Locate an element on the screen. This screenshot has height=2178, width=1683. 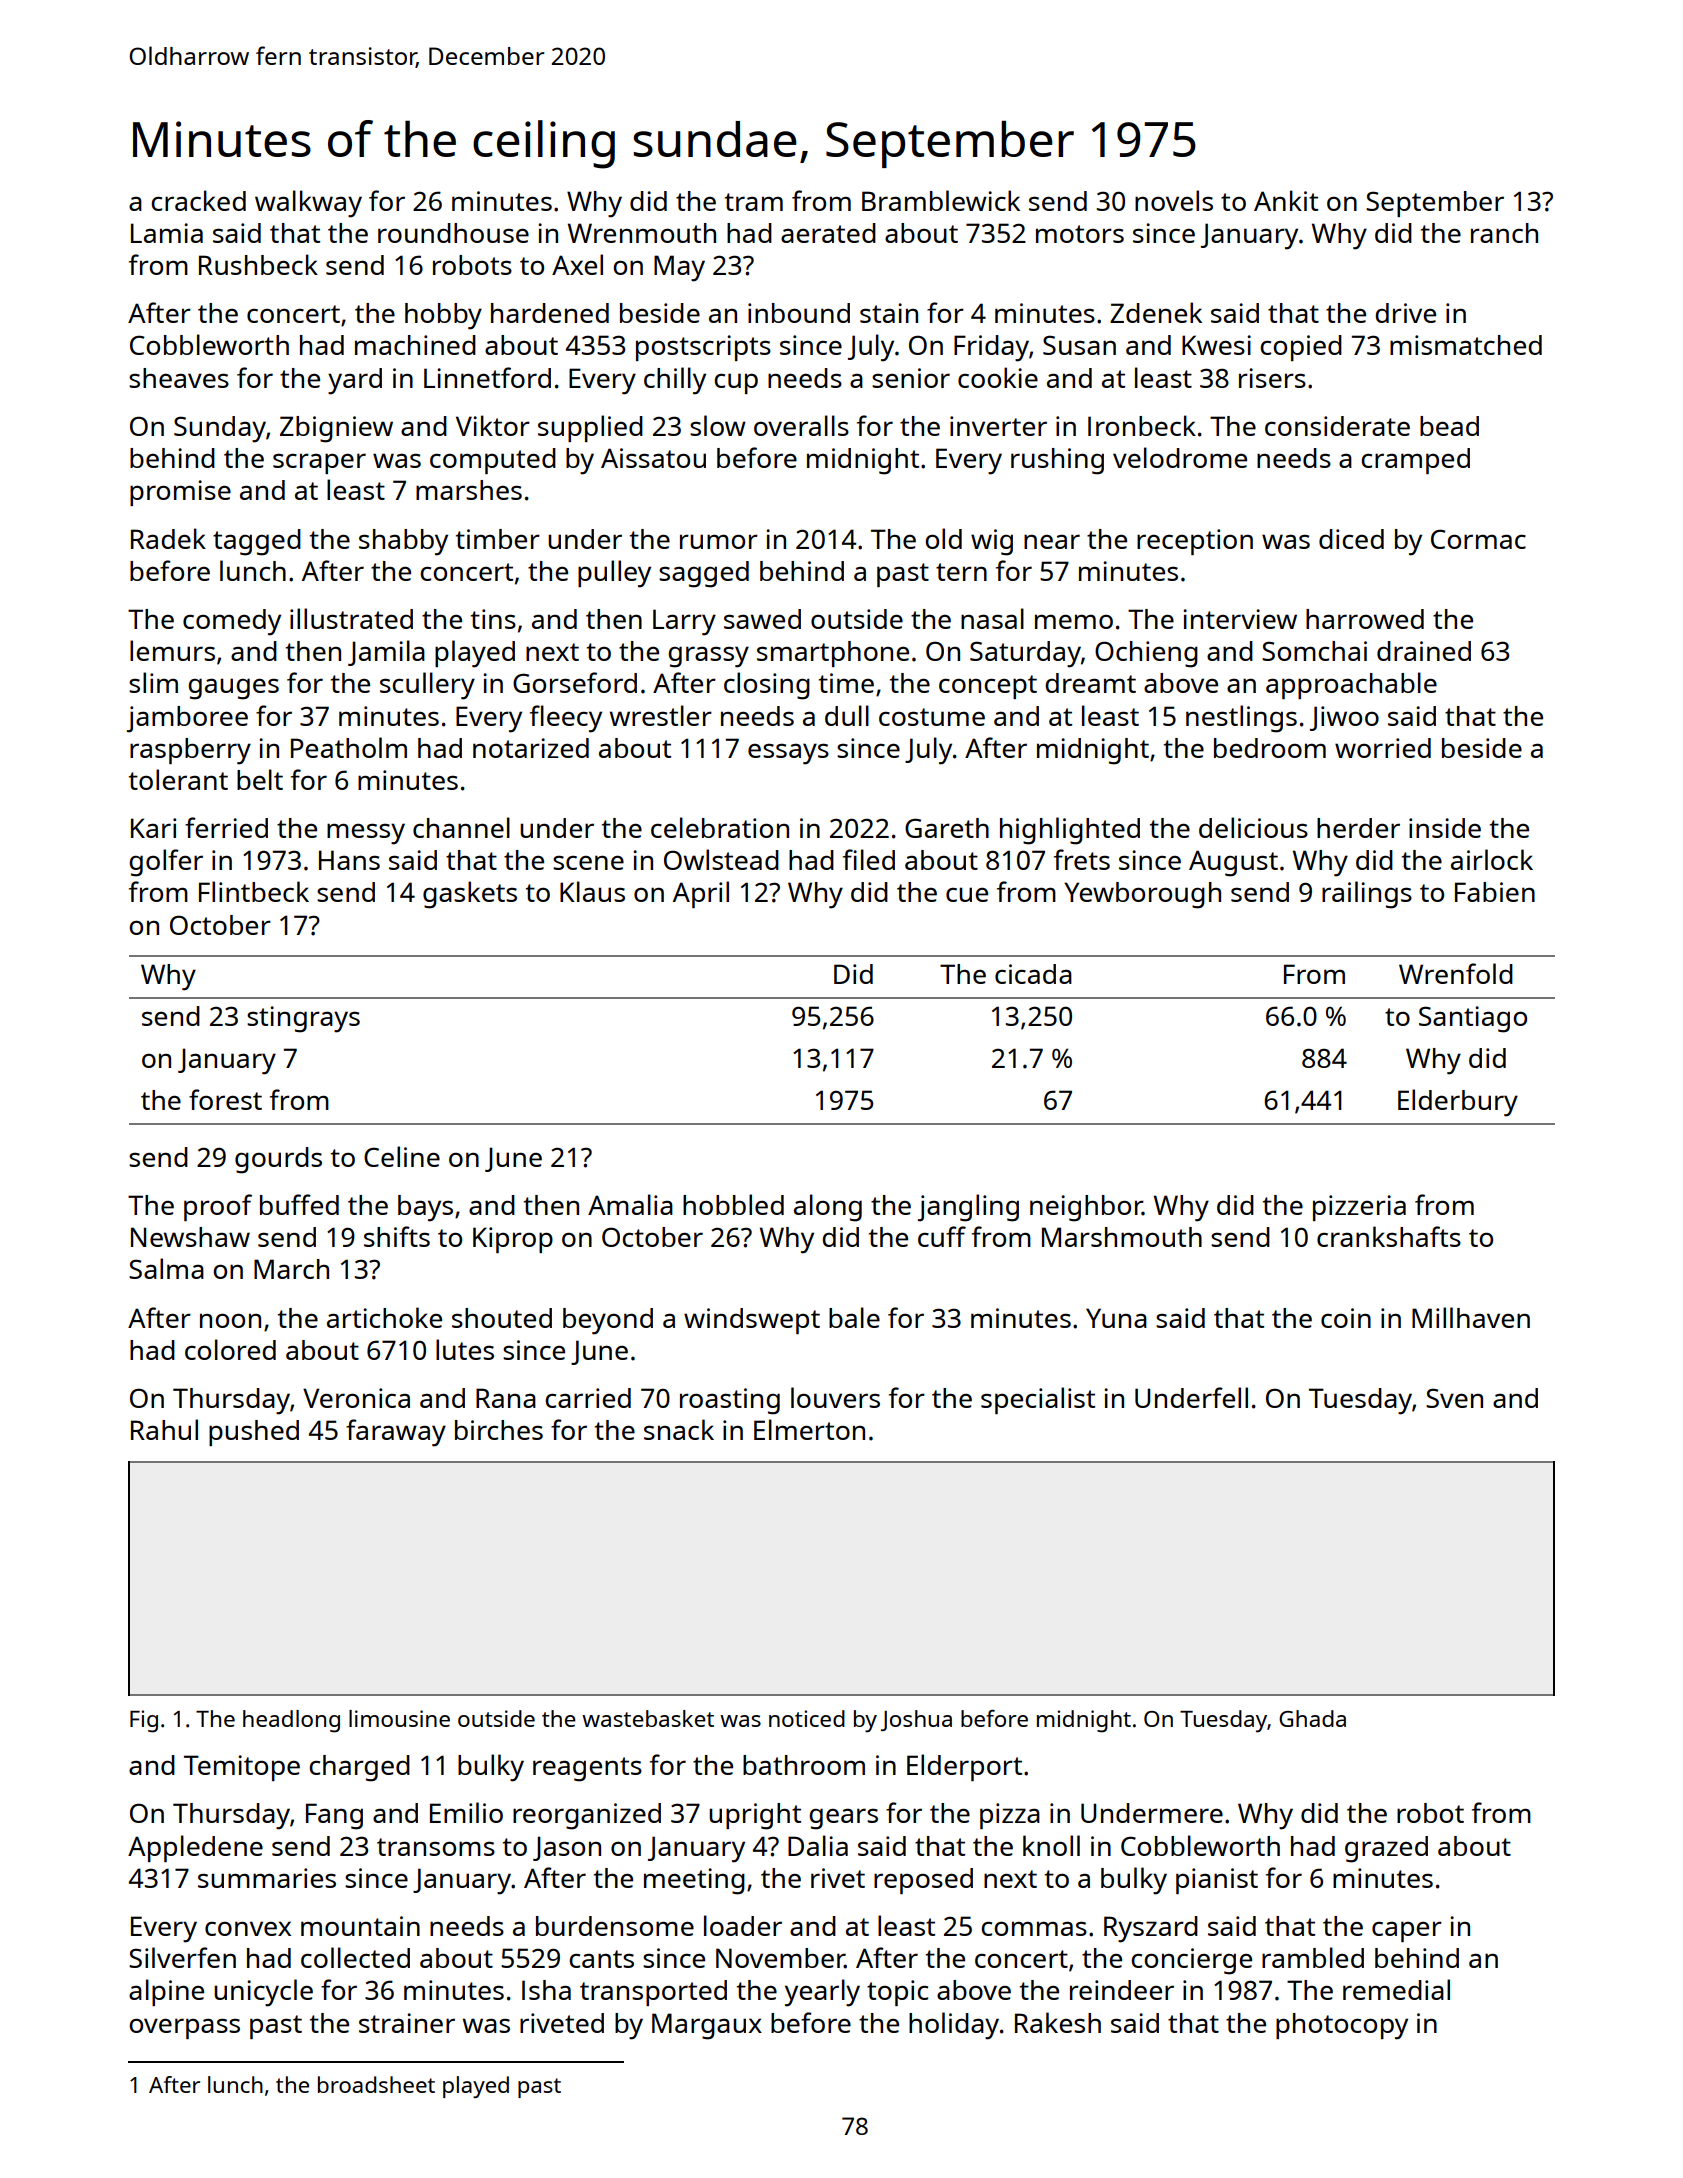
birches is located at coordinates (499, 1430).
